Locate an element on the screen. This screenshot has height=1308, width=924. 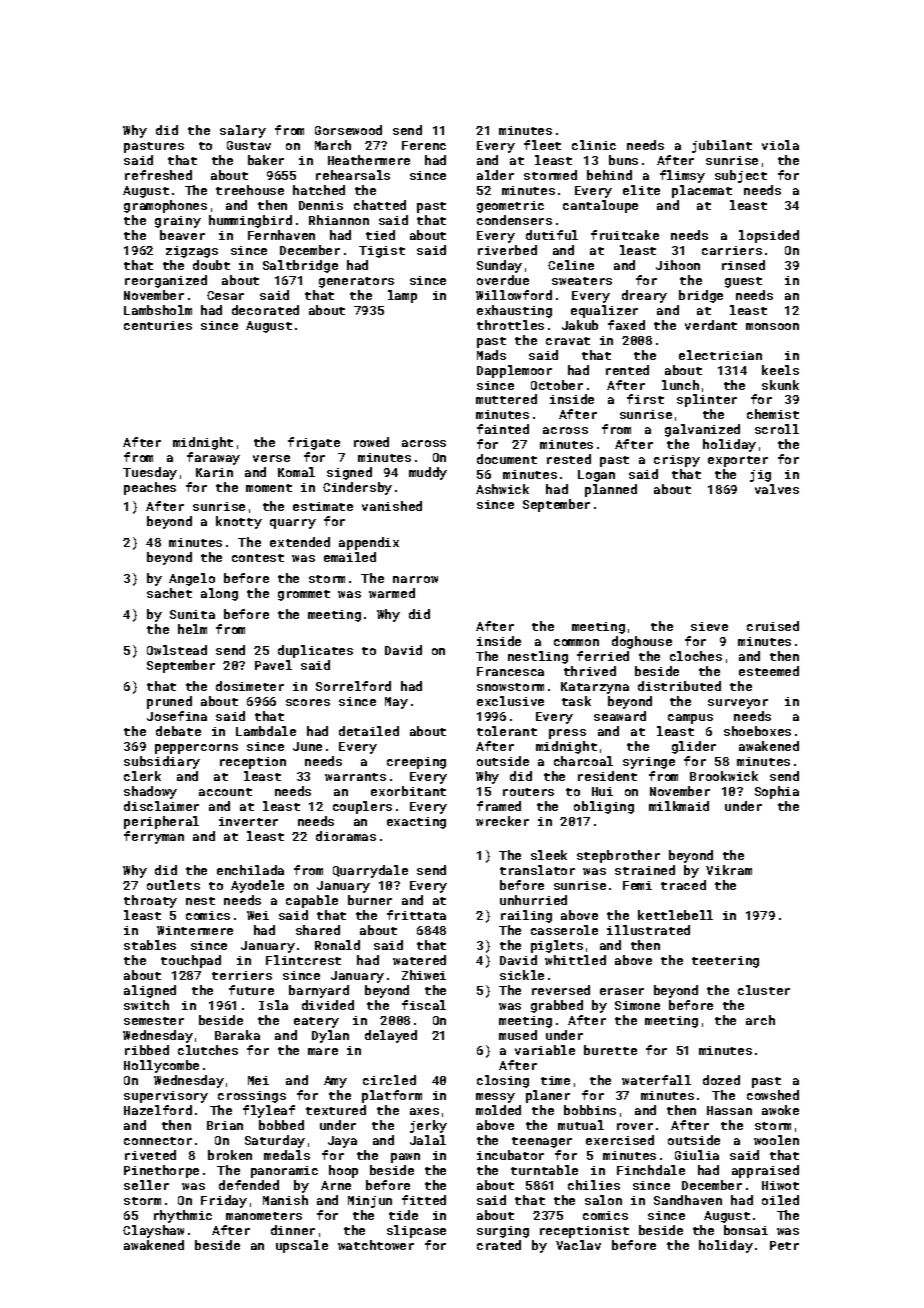
upscale is located at coordinates (302, 1246).
